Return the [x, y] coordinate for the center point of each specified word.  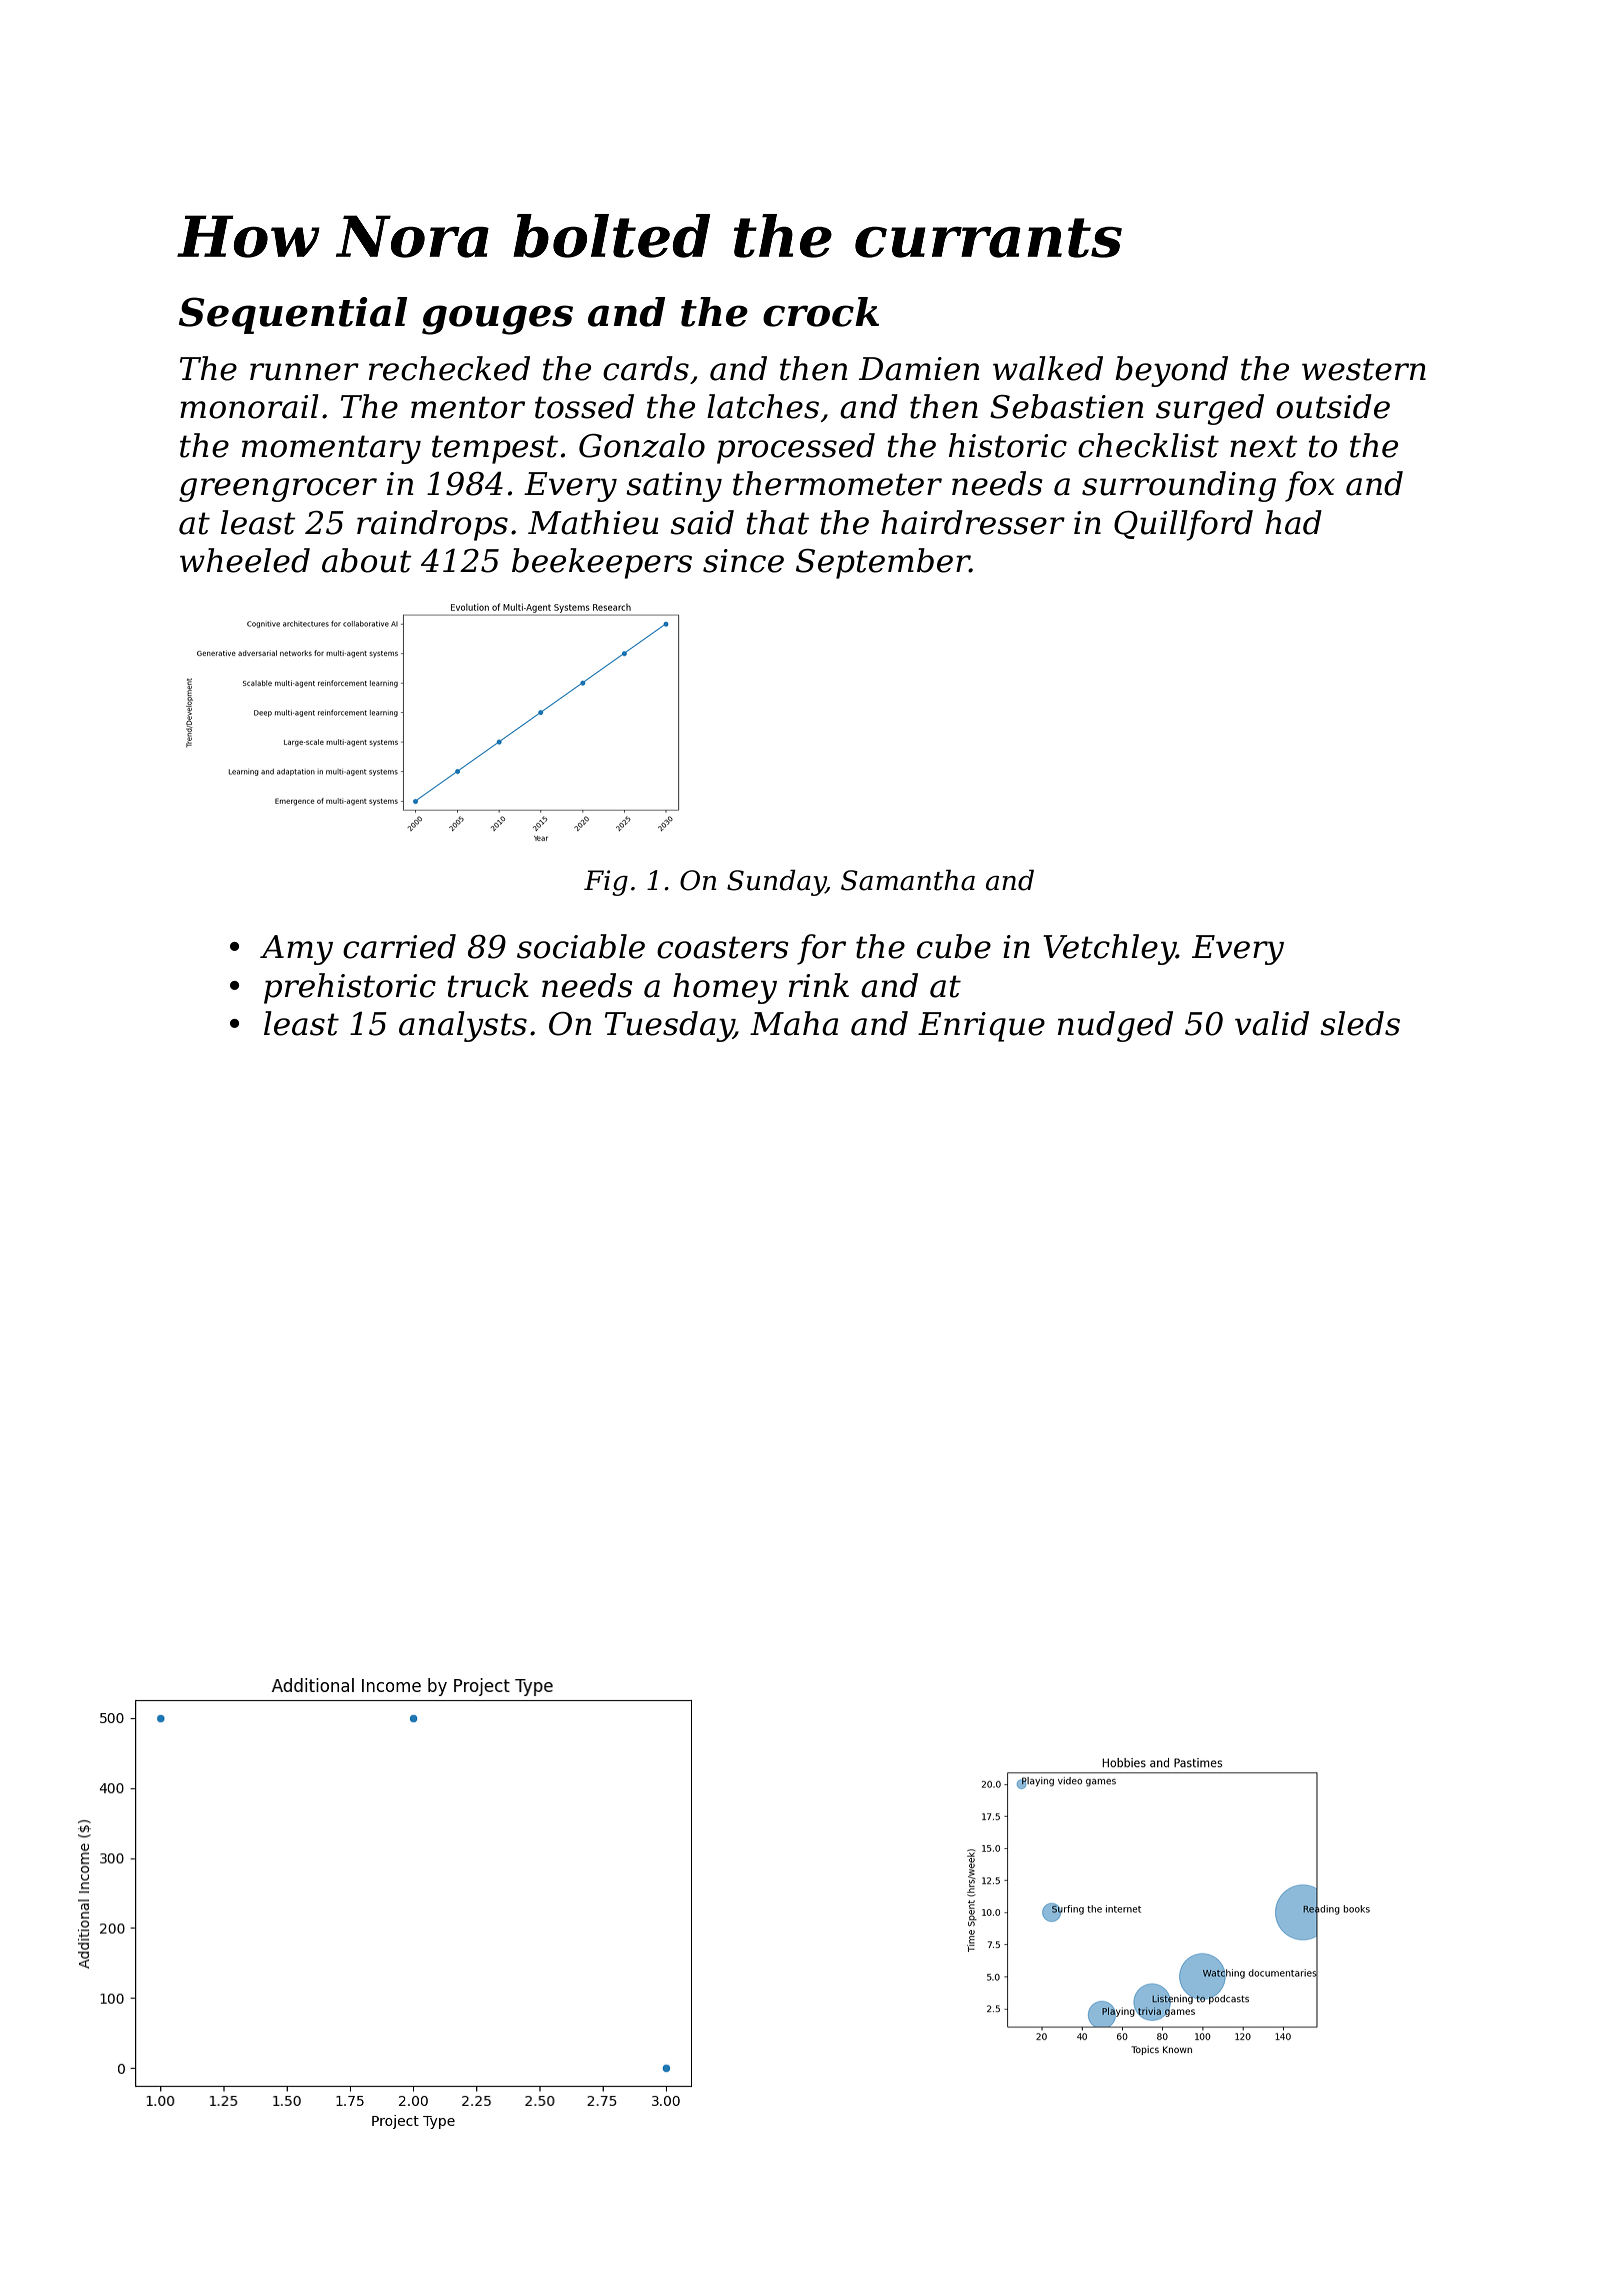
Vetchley [1109, 949]
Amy [296, 950]
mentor [468, 407]
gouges [497, 320]
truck [488, 985]
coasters [722, 947]
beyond [1171, 371]
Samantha [908, 880]
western [1364, 369]
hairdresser [973, 522]
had [1293, 522]
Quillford [1183, 525]
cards [646, 368]
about [366, 560]
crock [821, 312]
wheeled [245, 560]
